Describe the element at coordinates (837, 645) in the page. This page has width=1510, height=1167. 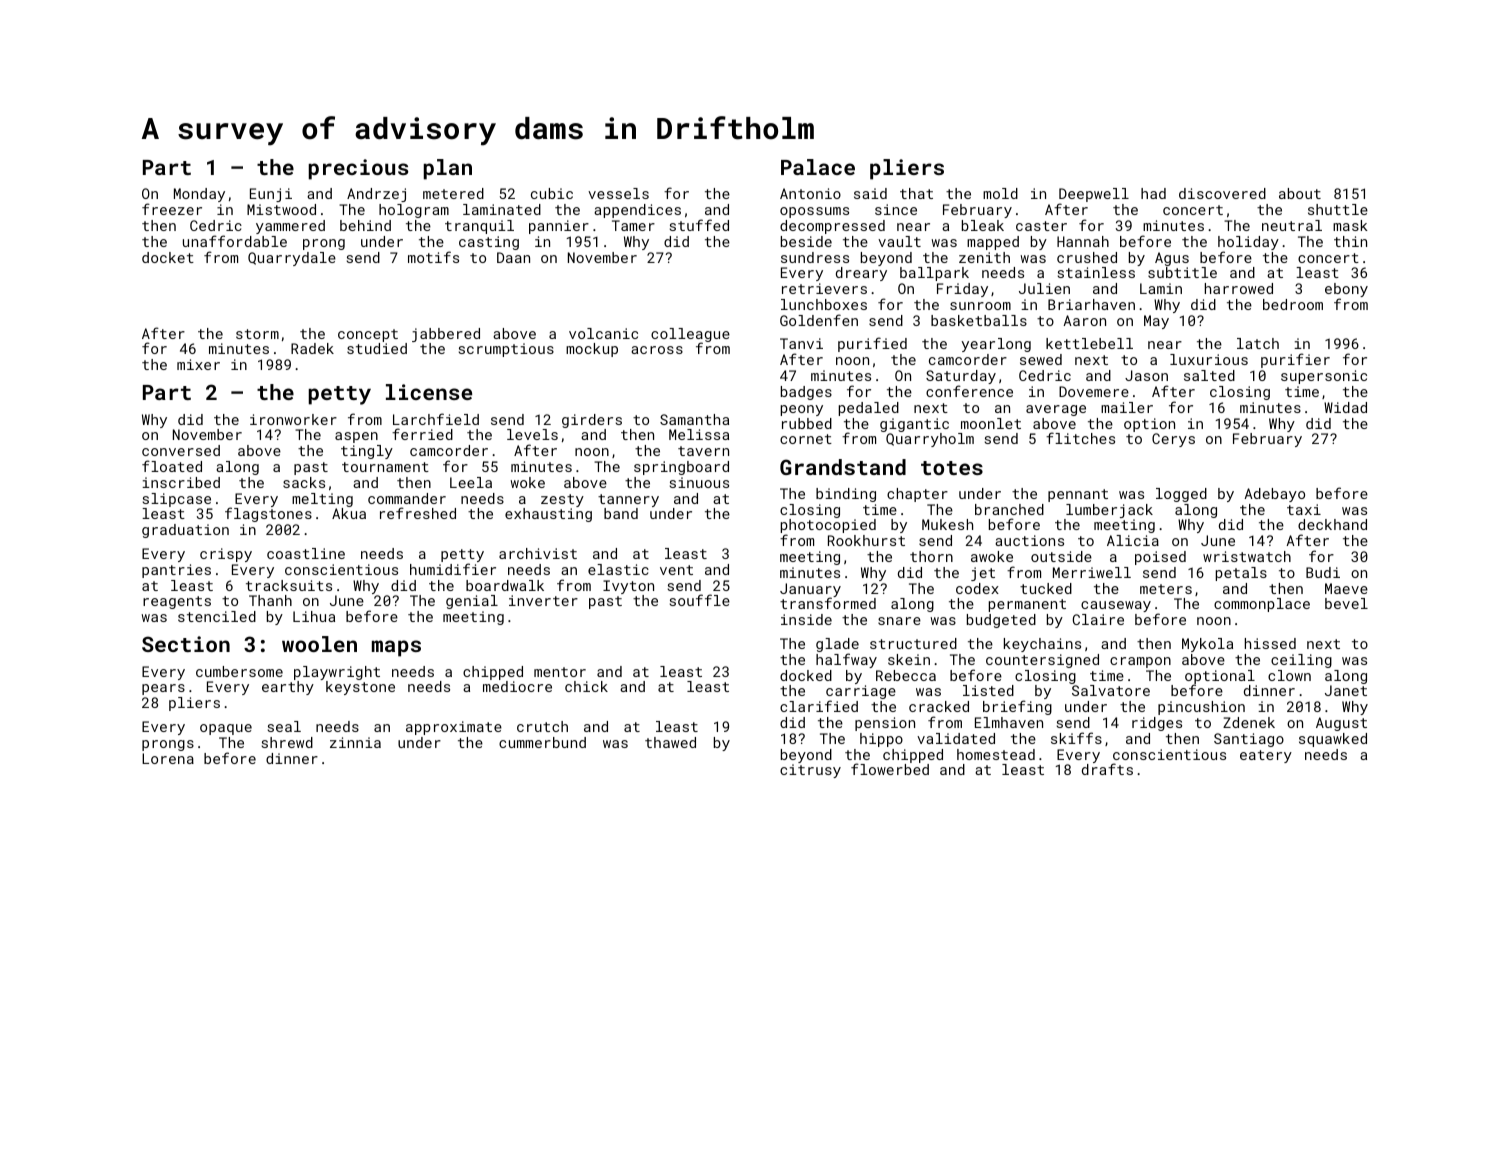
I see `glade` at that location.
